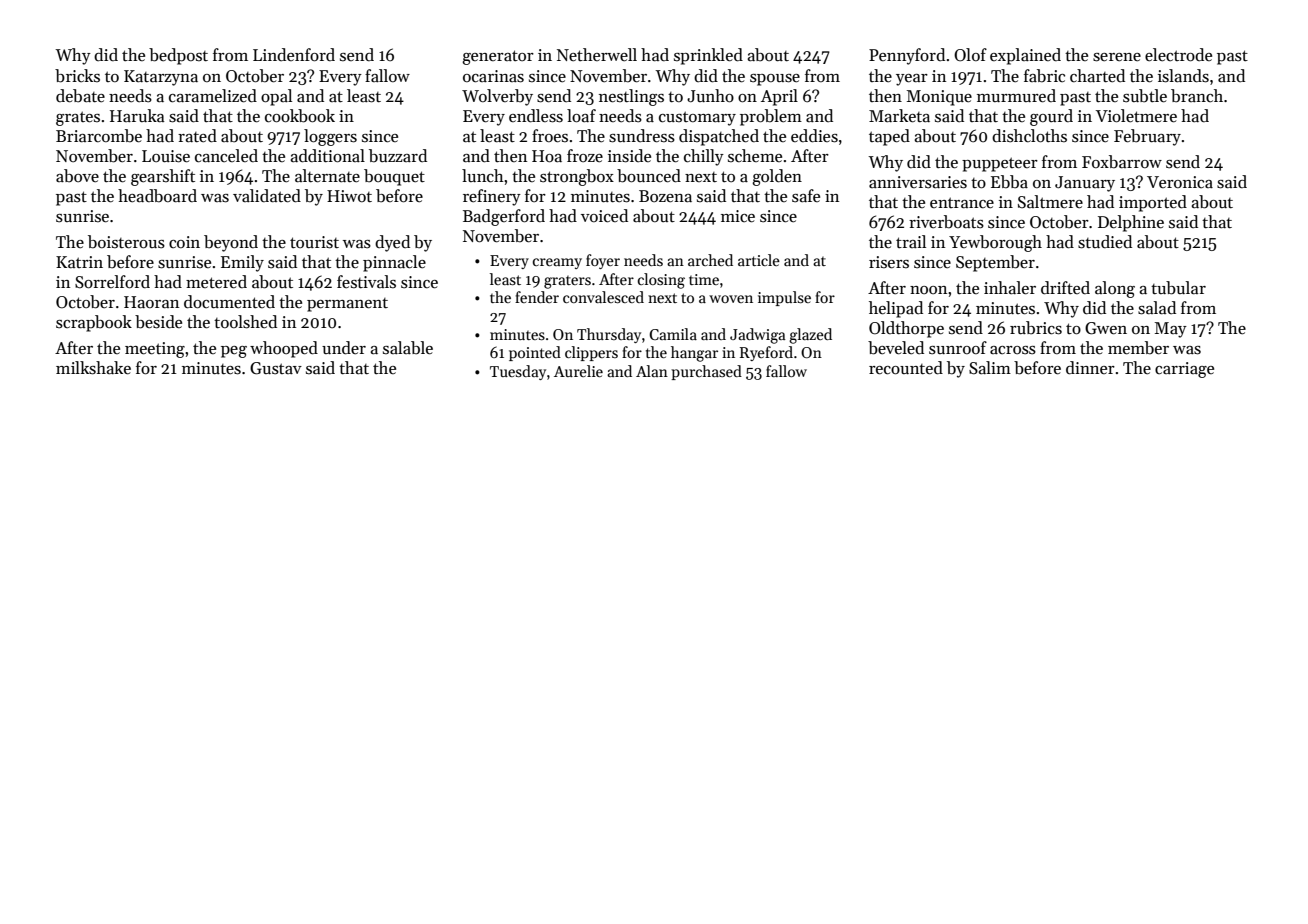 The height and width of the image is (924, 1308). What do you see at coordinates (1025, 56) in the image?
I see `explained` at bounding box center [1025, 56].
